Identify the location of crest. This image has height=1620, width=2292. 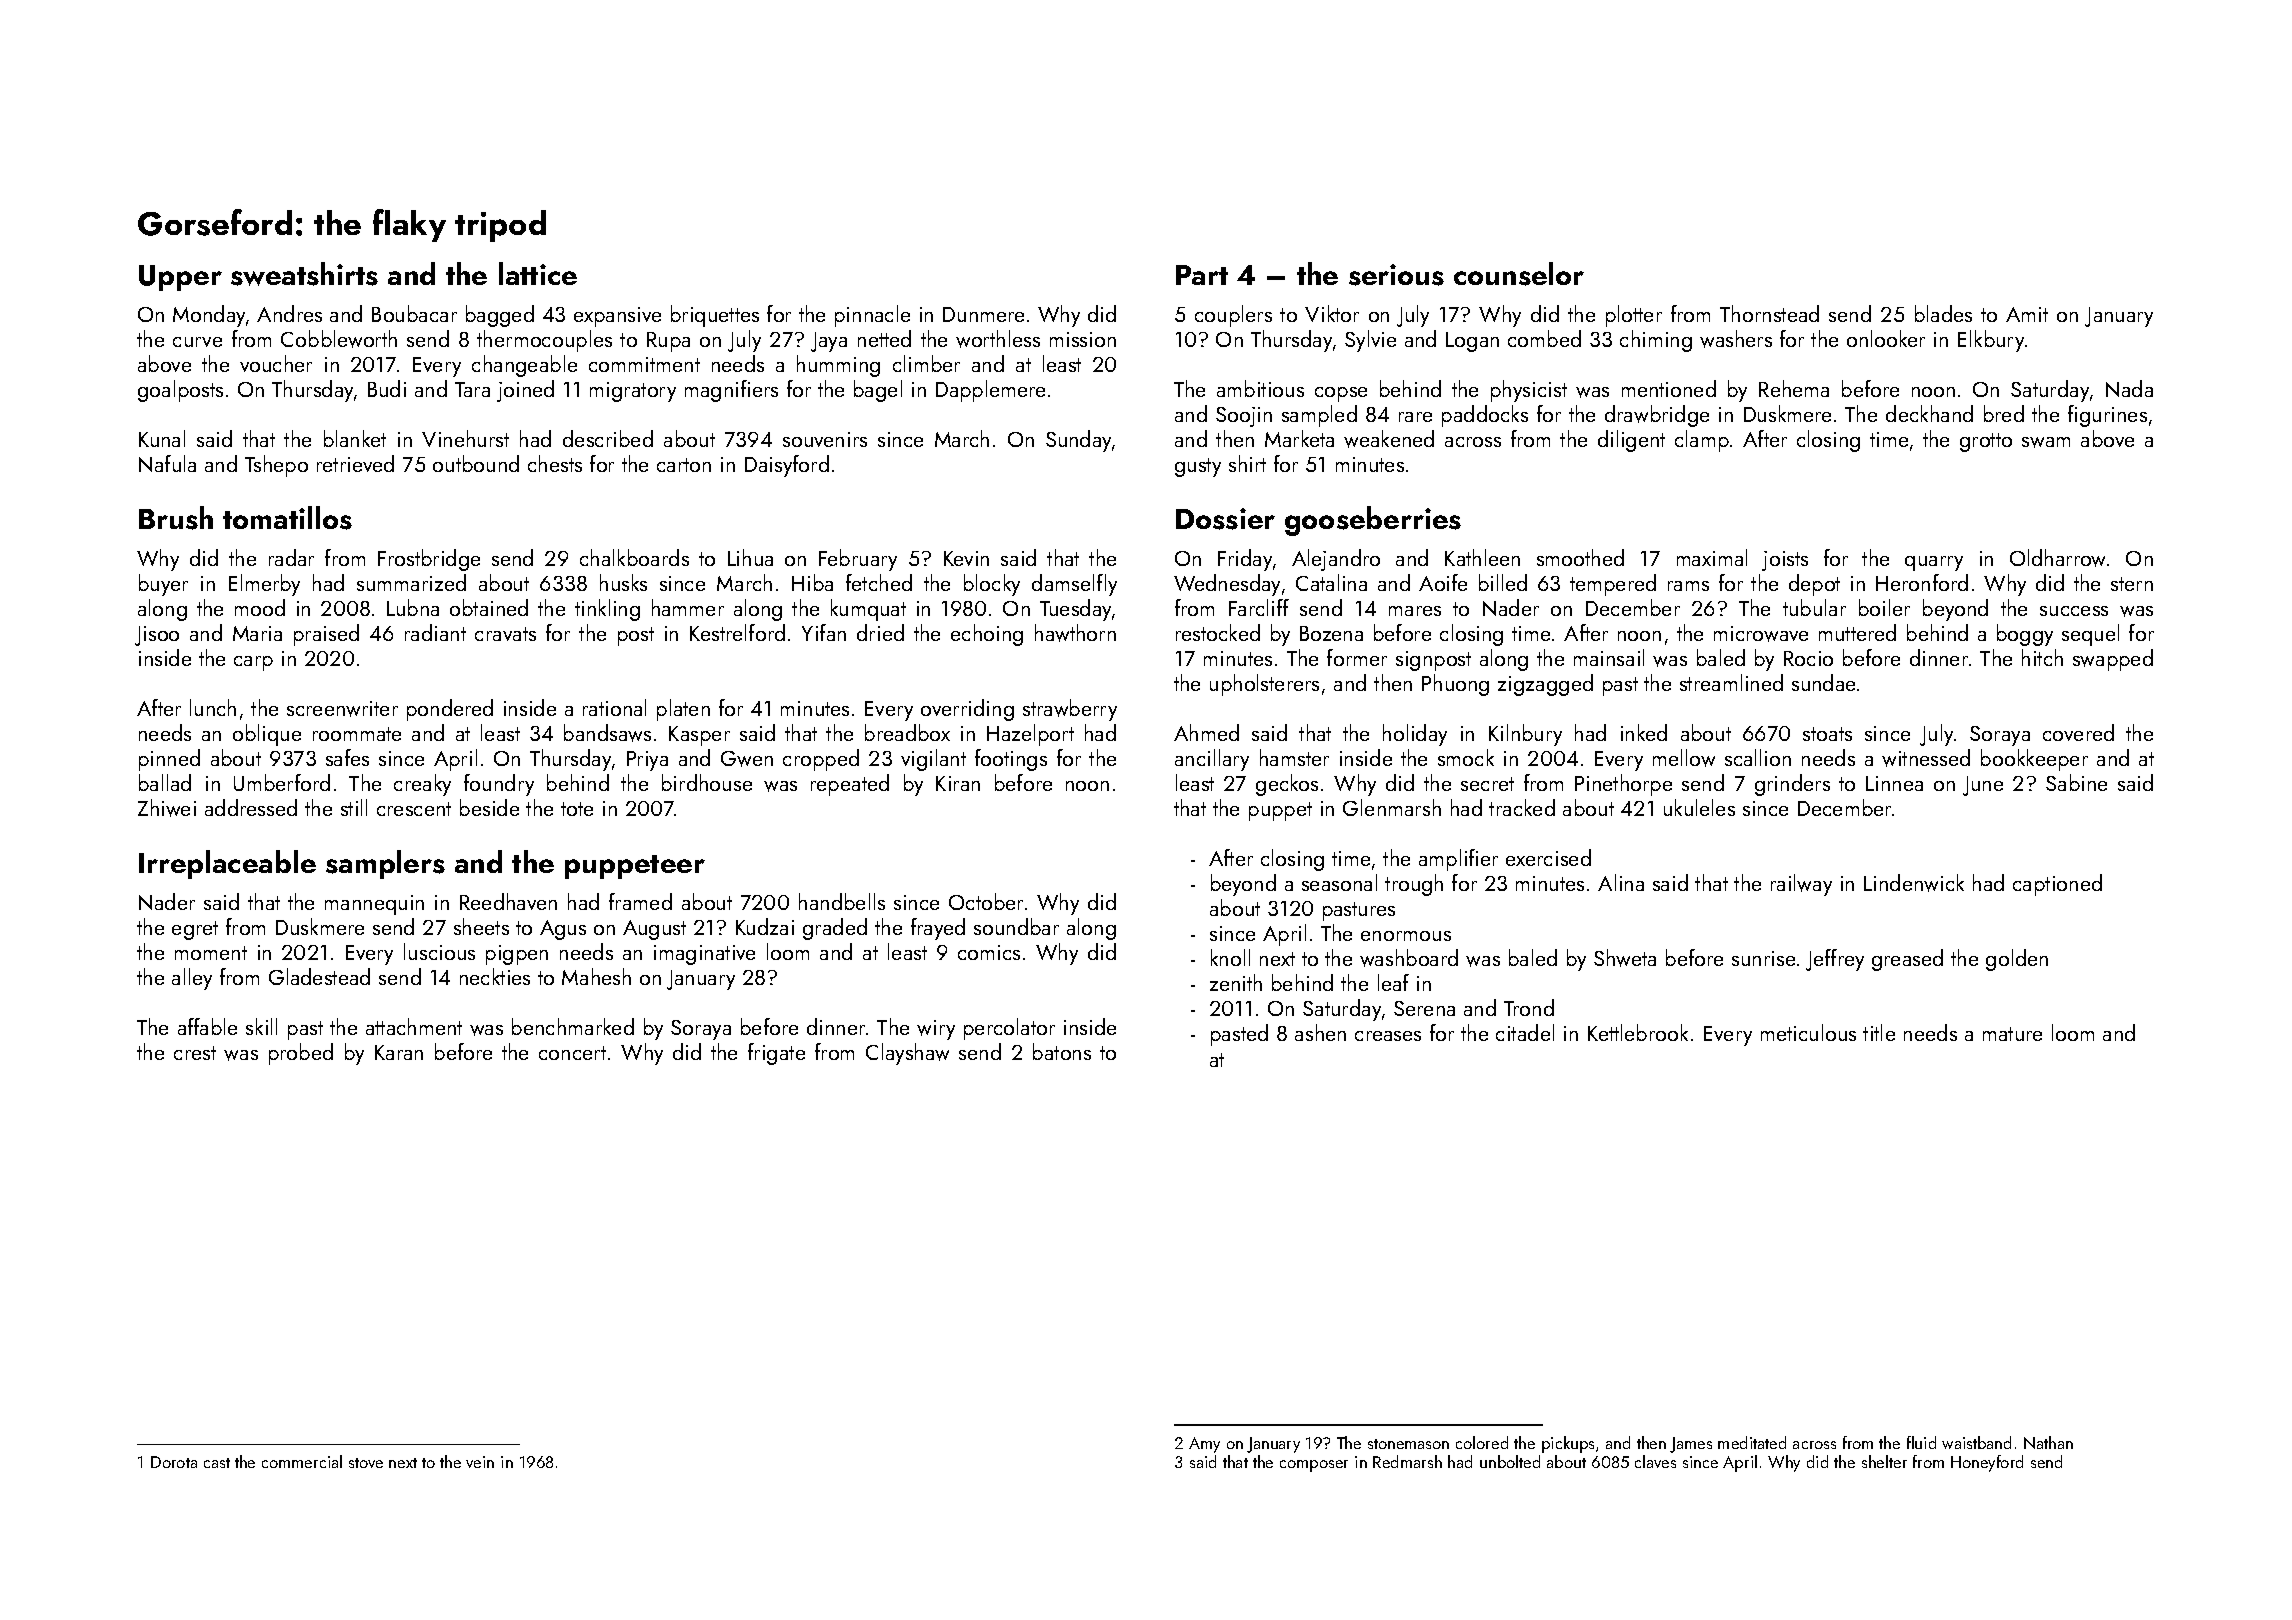
(195, 1053).
